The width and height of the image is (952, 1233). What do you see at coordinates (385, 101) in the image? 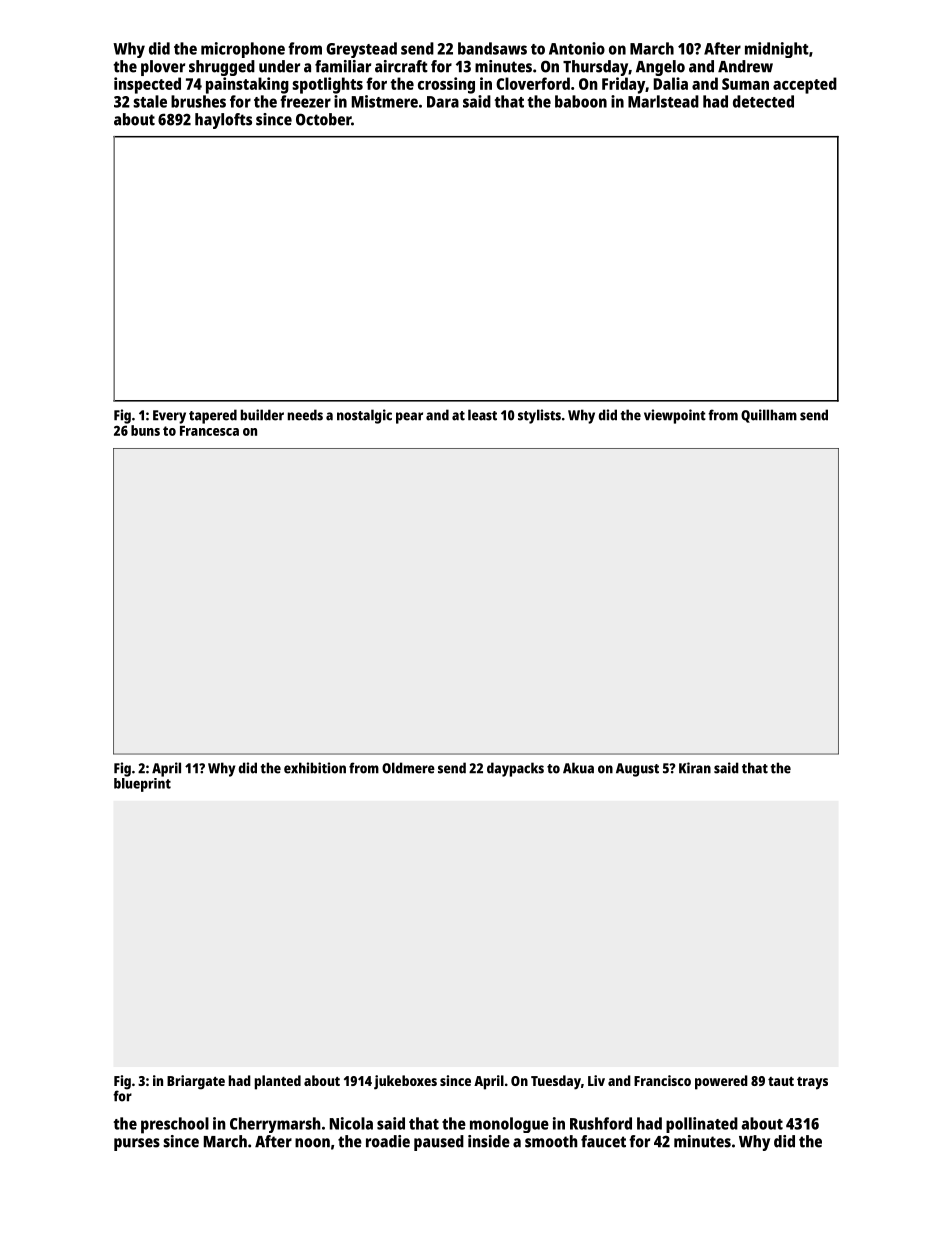
I see `Mistmere` at bounding box center [385, 101].
